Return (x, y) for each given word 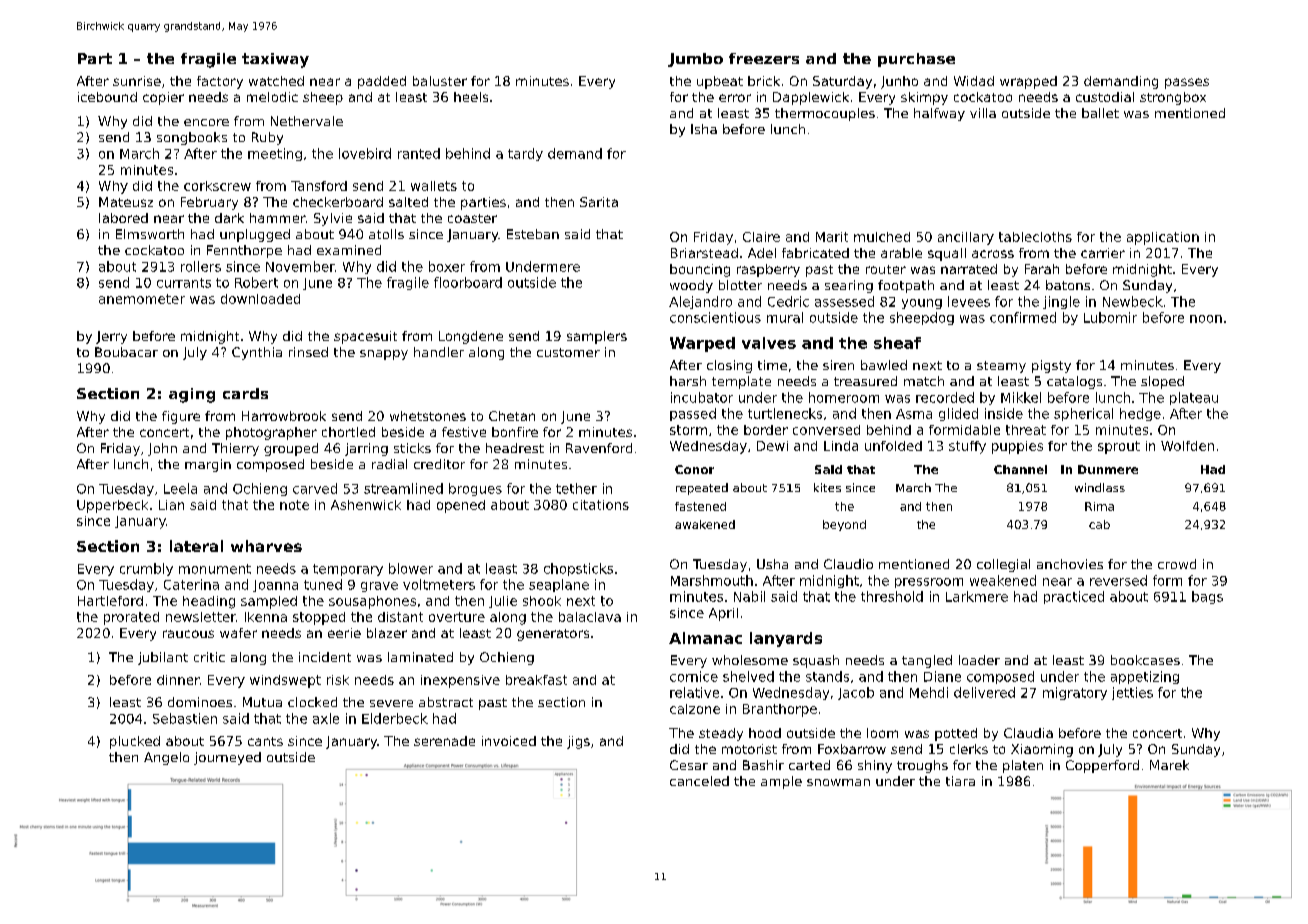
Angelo (166, 758)
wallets (434, 186)
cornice (694, 676)
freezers (764, 58)
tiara (960, 781)
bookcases (1145, 660)
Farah (1042, 269)
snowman (838, 782)
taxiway (275, 60)
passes (1187, 83)
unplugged (255, 235)
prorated (131, 618)
